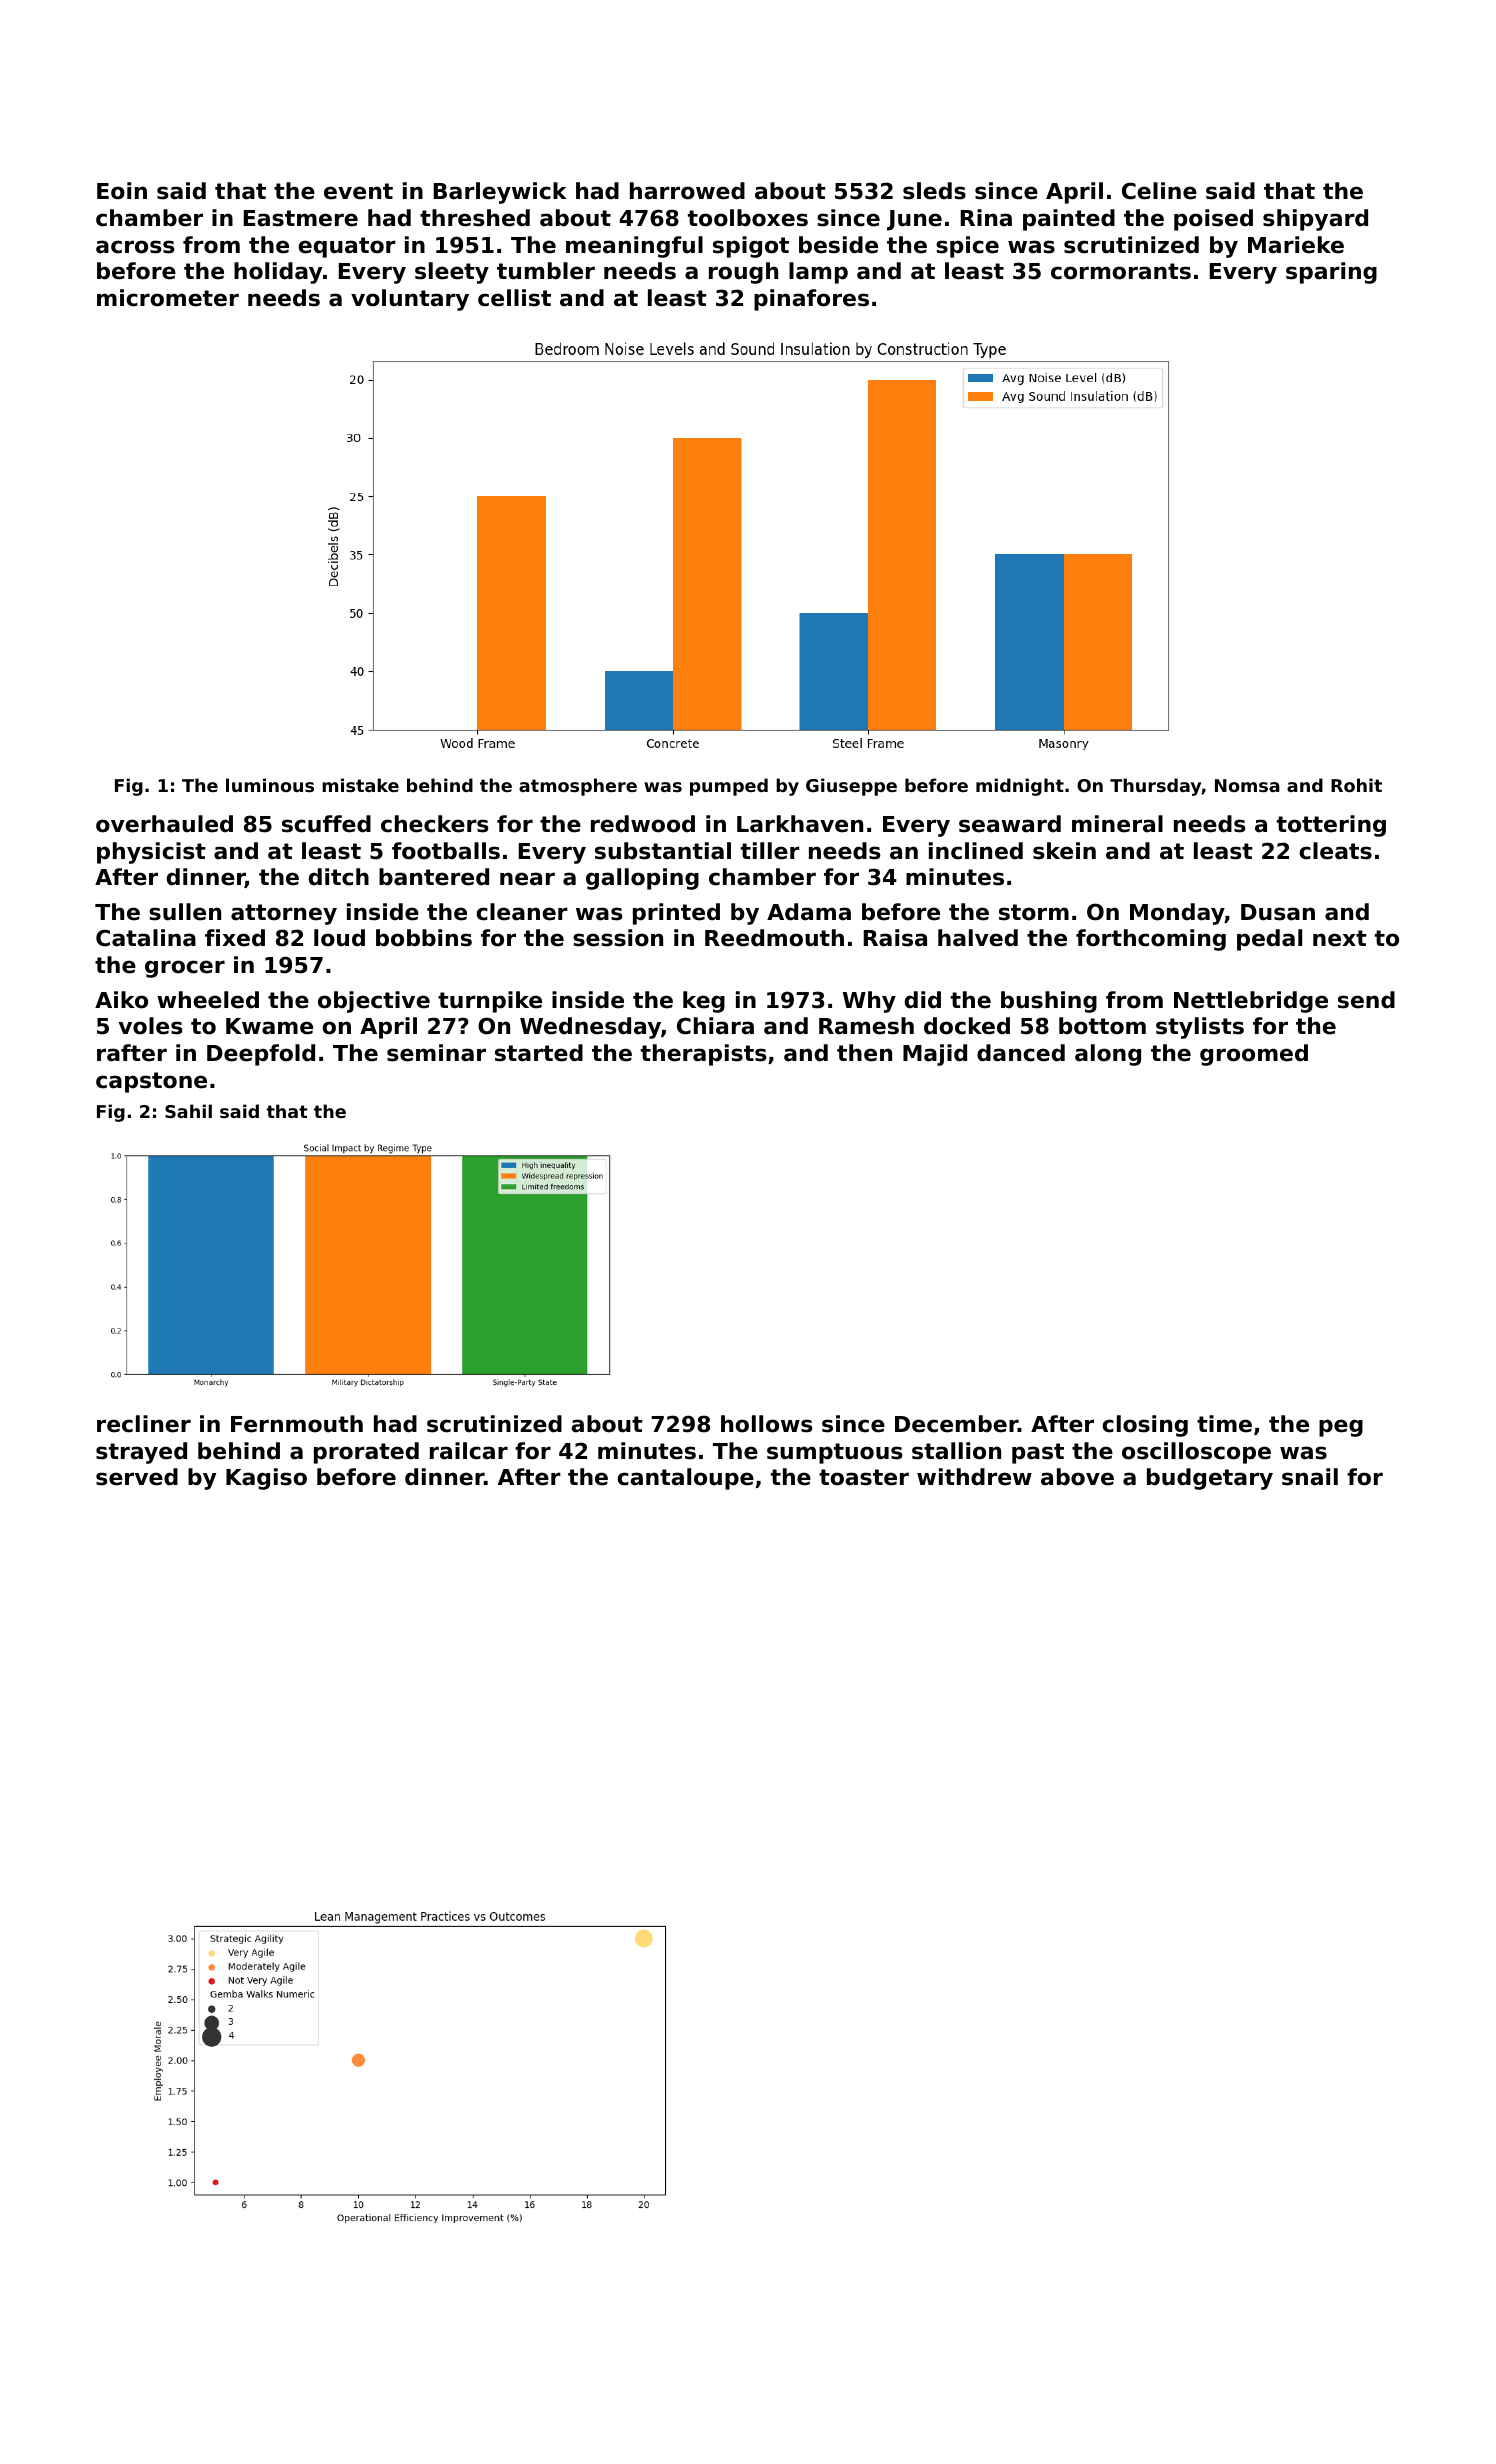 This screenshot has height=2464, width=1496. What do you see at coordinates (1224, 1424) in the screenshot?
I see `time` at bounding box center [1224, 1424].
